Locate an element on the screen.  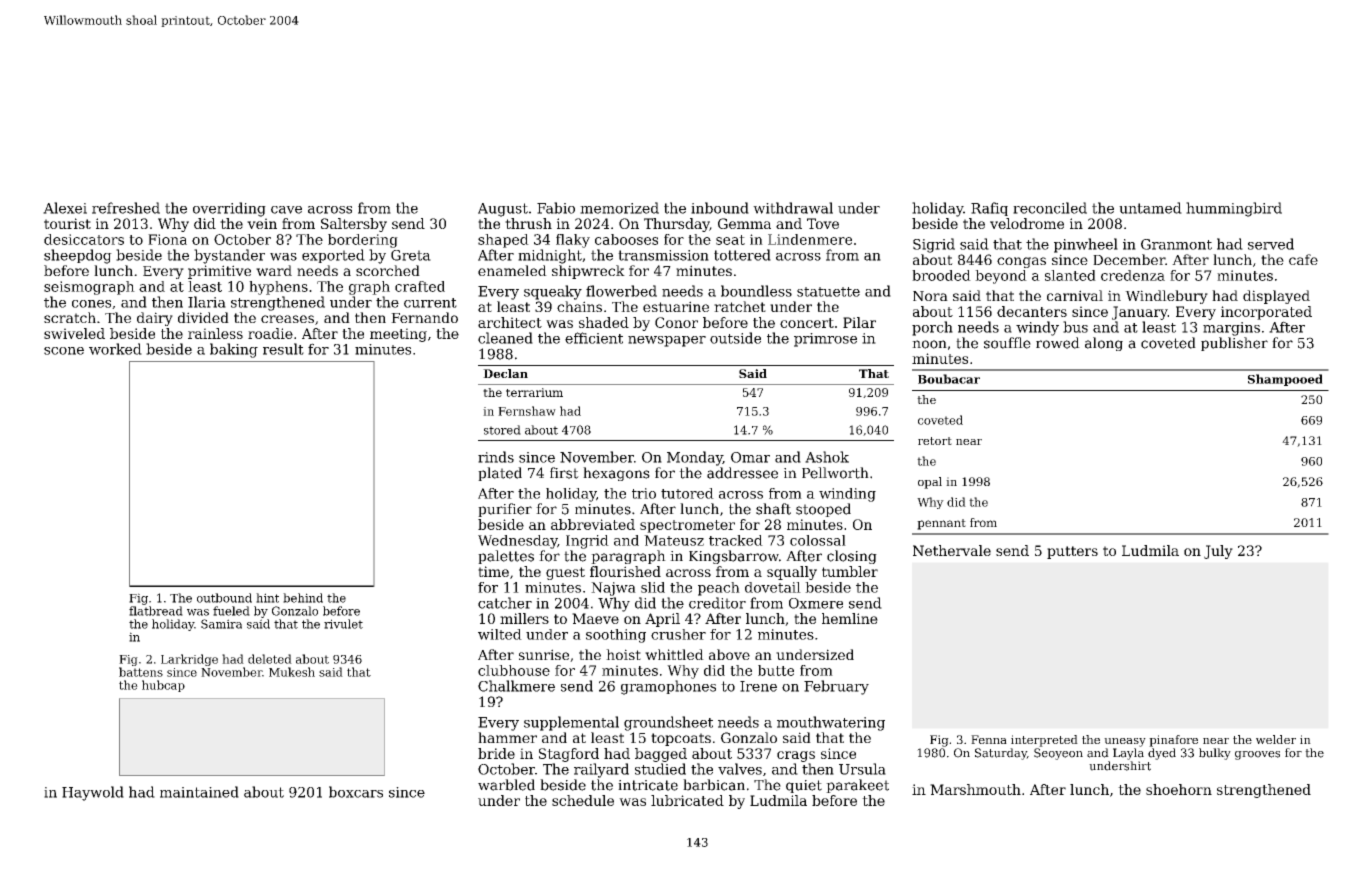
sunrise is located at coordinates (544, 654).
